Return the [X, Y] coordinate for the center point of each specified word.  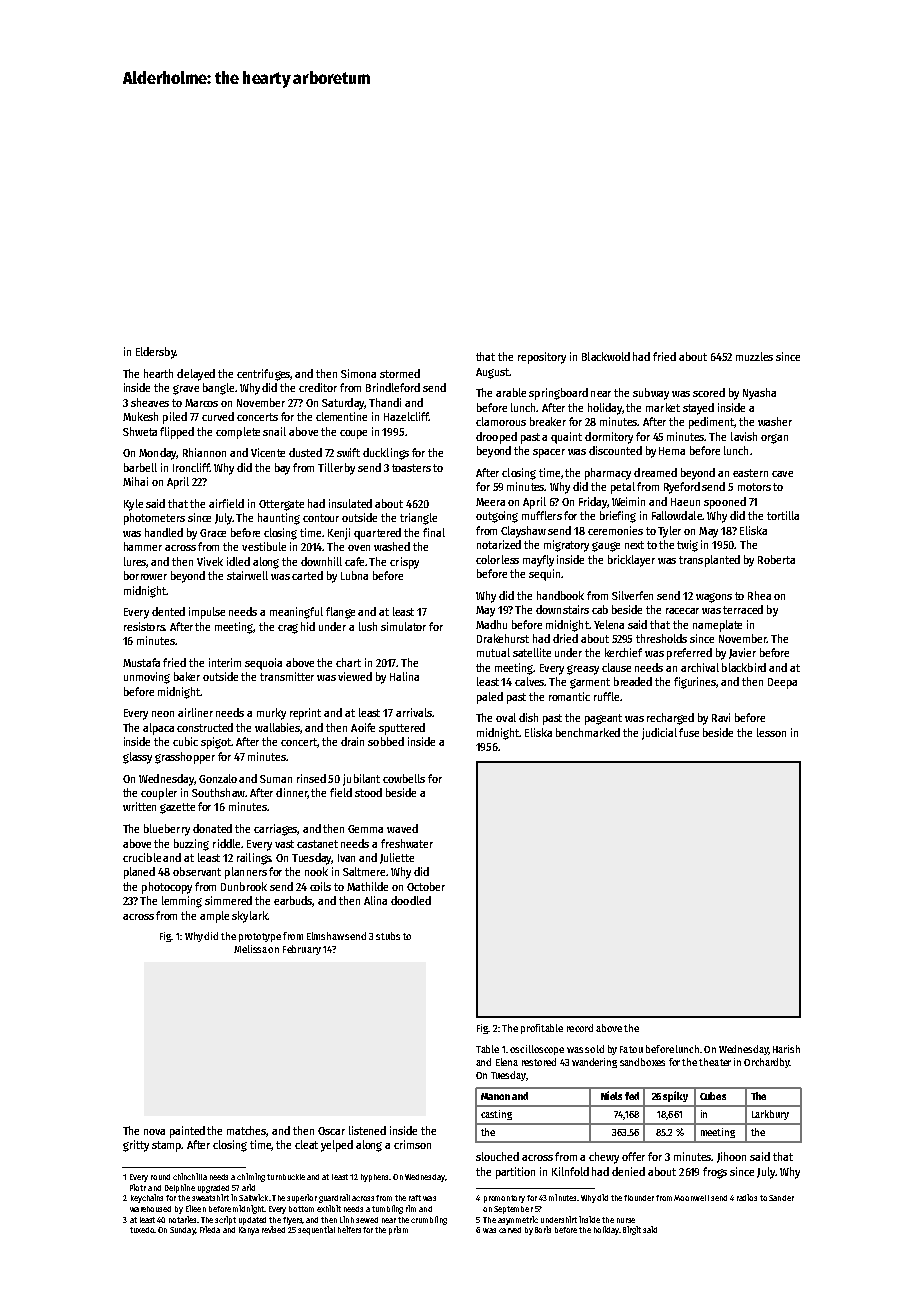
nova [154, 1132]
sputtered [402, 729]
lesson [771, 732]
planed [139, 873]
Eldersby [156, 353]
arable [511, 392]
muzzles [754, 356]
